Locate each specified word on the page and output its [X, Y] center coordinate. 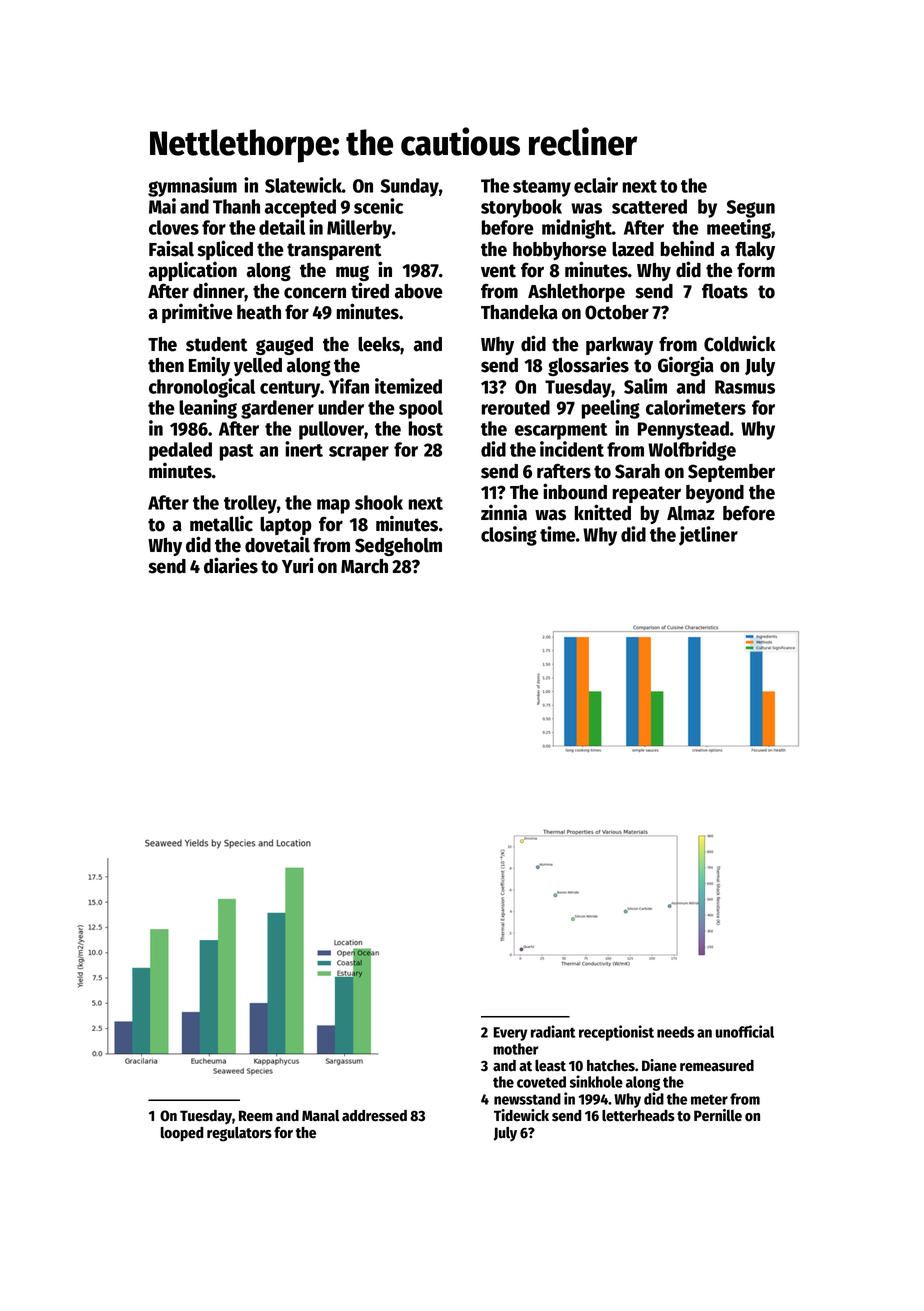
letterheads [638, 1116]
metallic [221, 523]
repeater [647, 494]
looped [182, 1134]
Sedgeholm [398, 547]
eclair [596, 185]
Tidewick [521, 1115]
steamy [542, 188]
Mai [162, 206]
